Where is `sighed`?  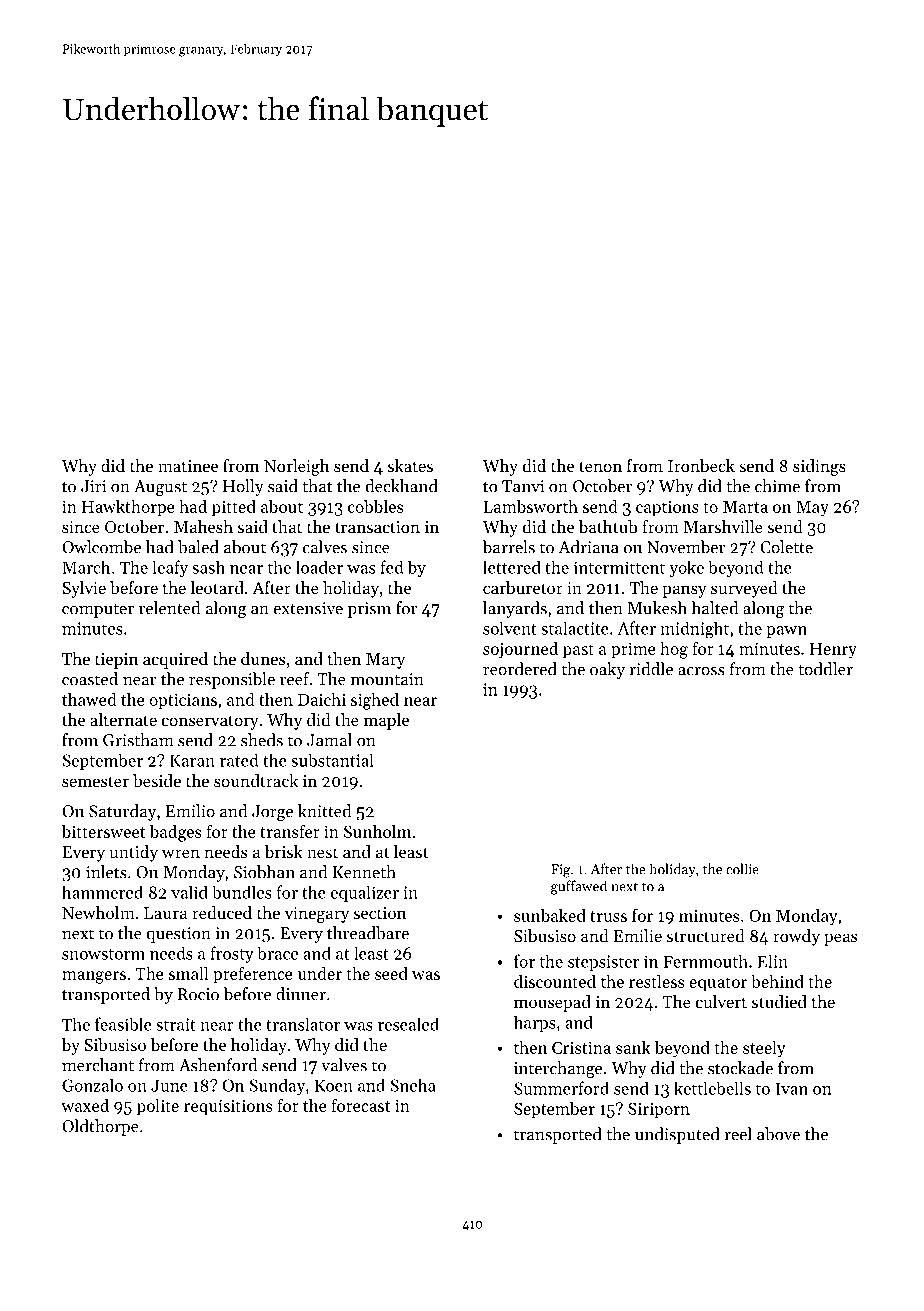
sighed is located at coordinates (375, 701).
